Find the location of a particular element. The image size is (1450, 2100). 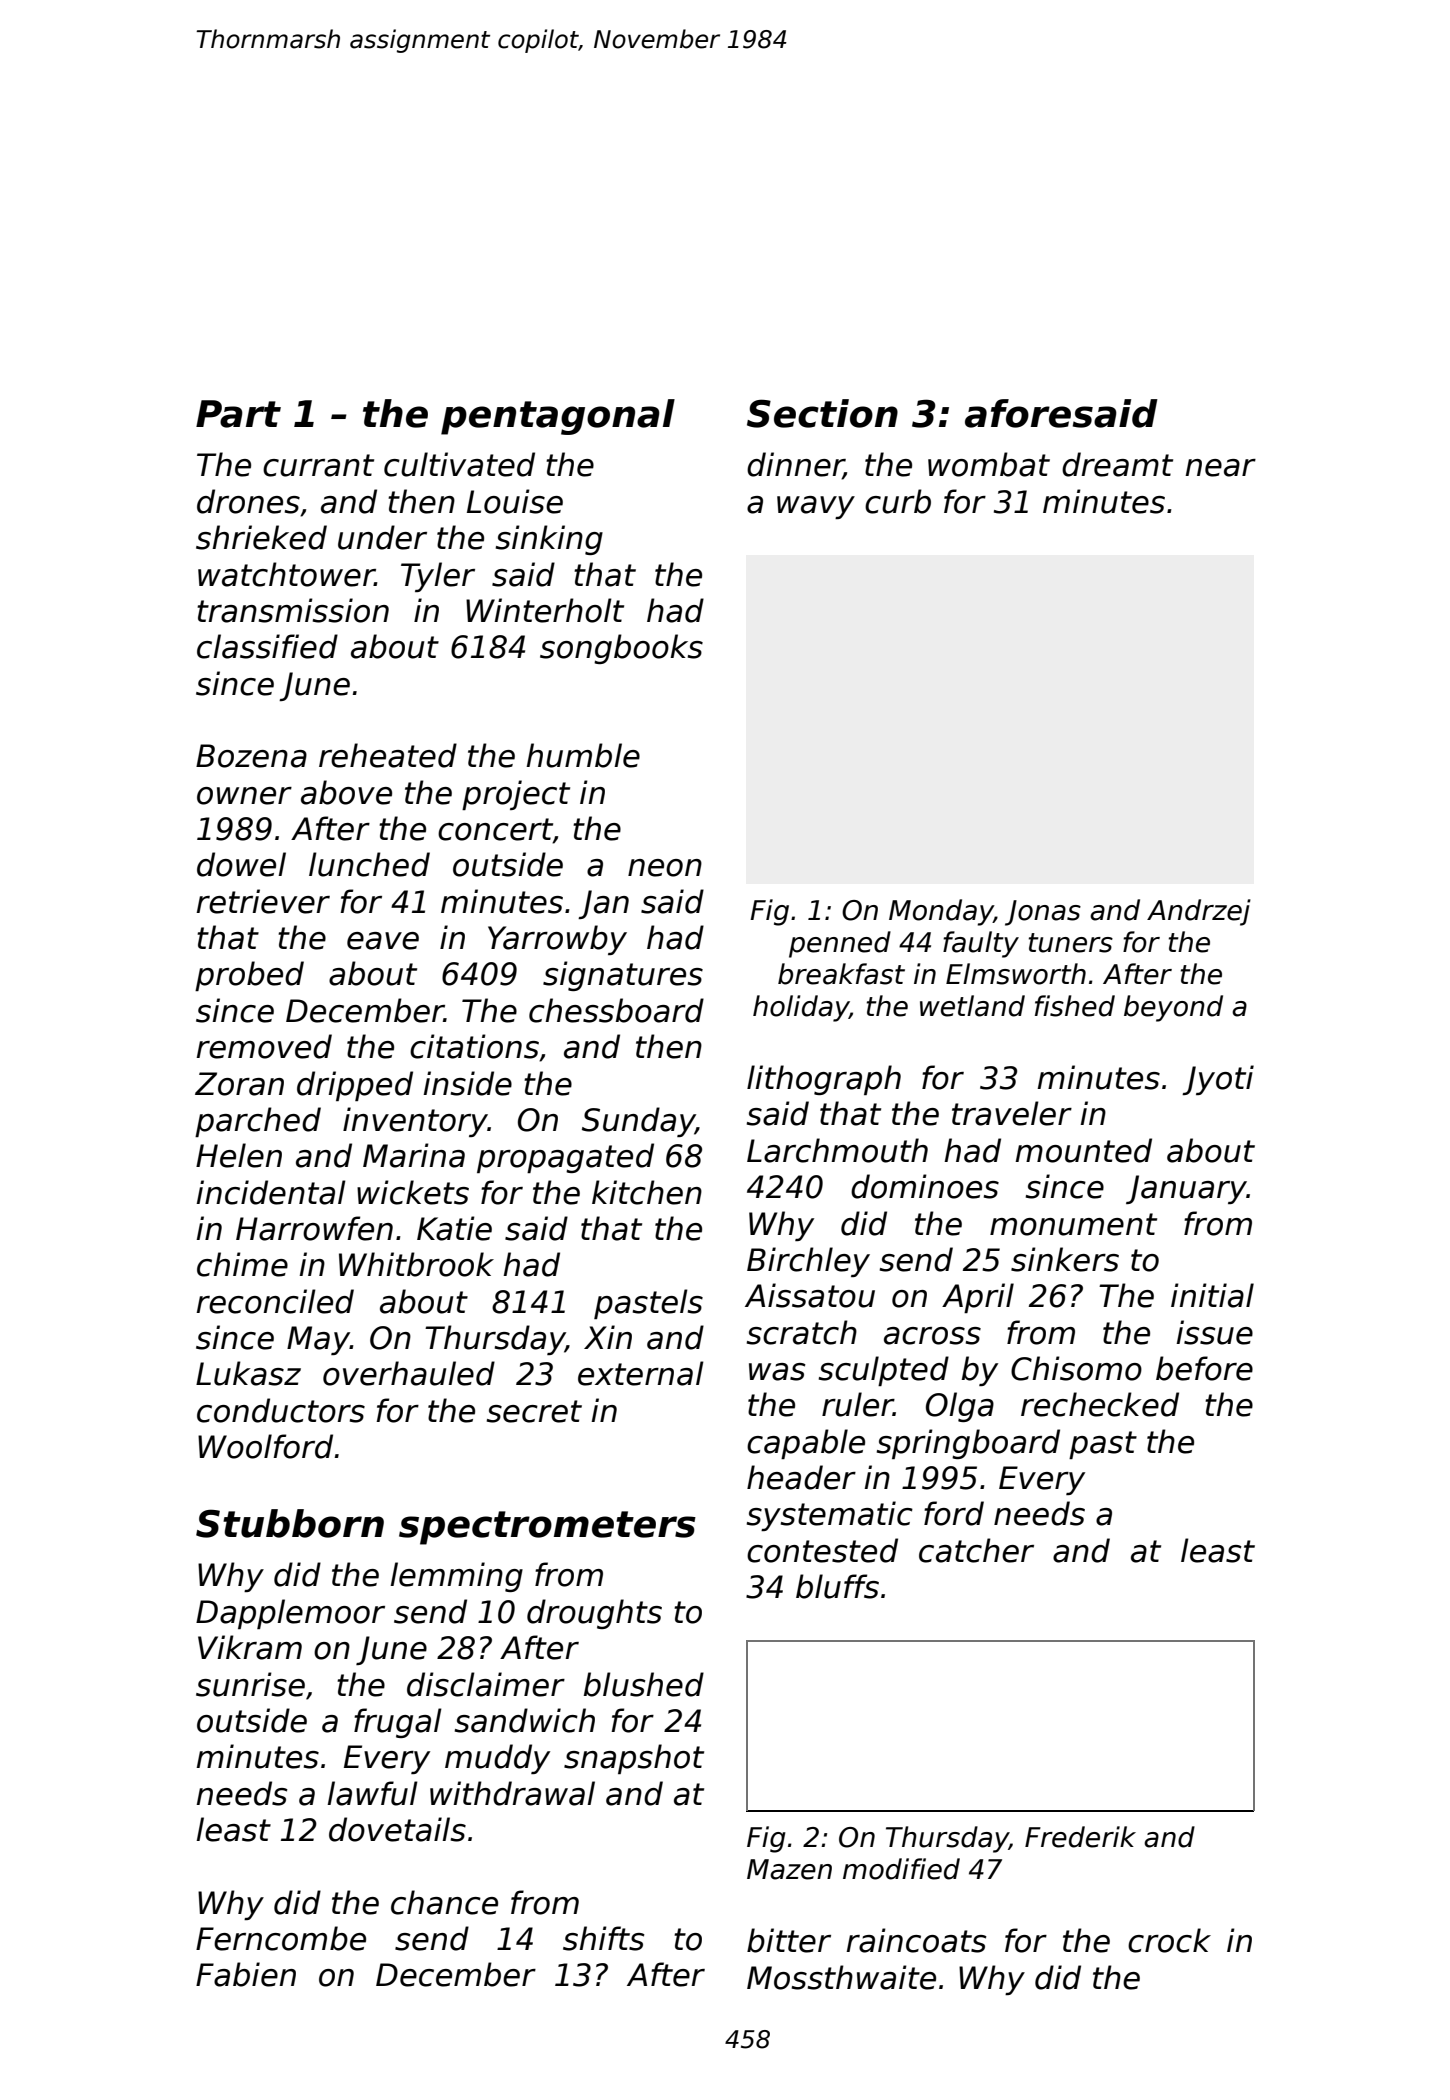

concert is located at coordinates (495, 830).
